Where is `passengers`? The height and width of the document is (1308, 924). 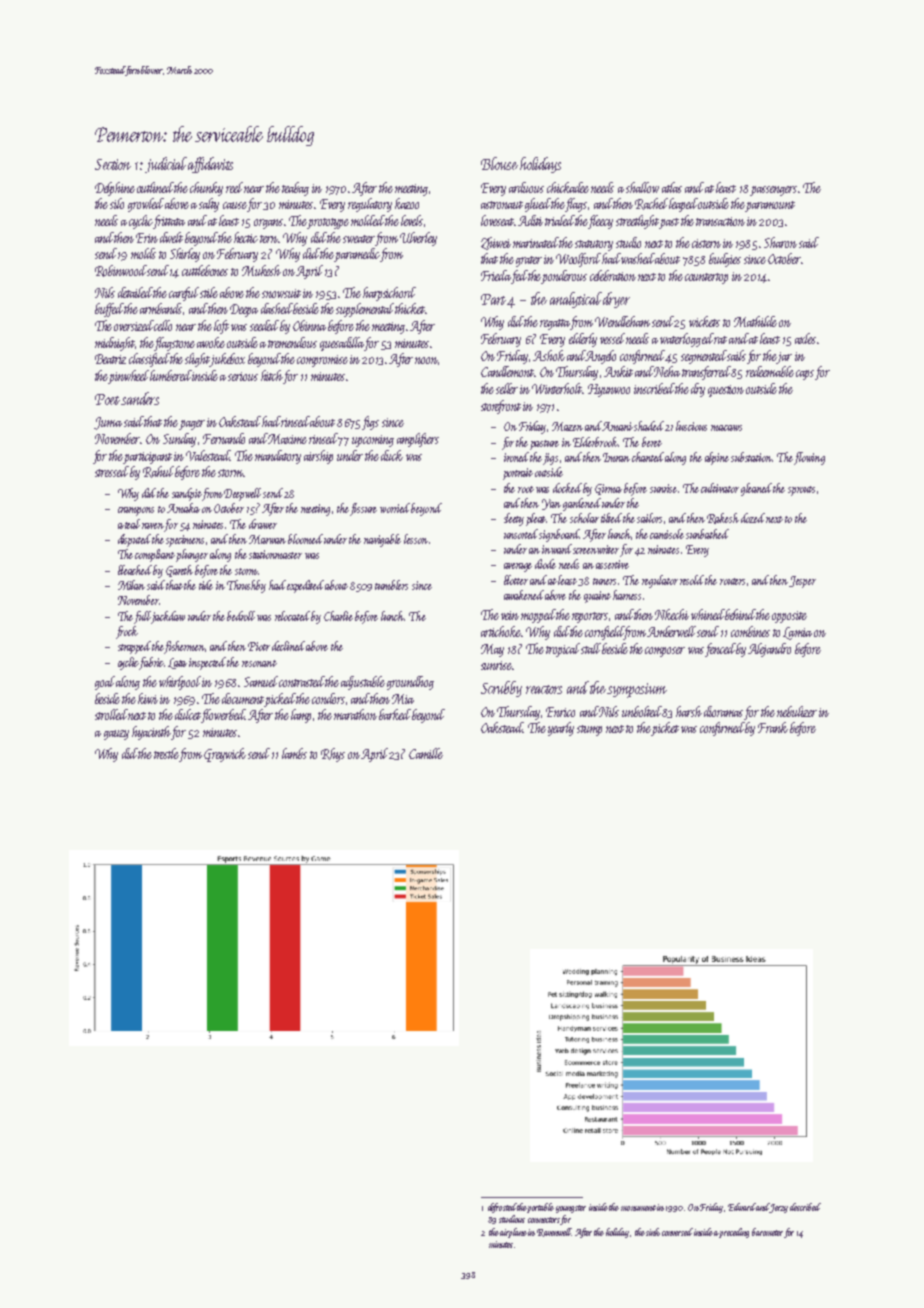 passengers is located at coordinates (773, 191).
